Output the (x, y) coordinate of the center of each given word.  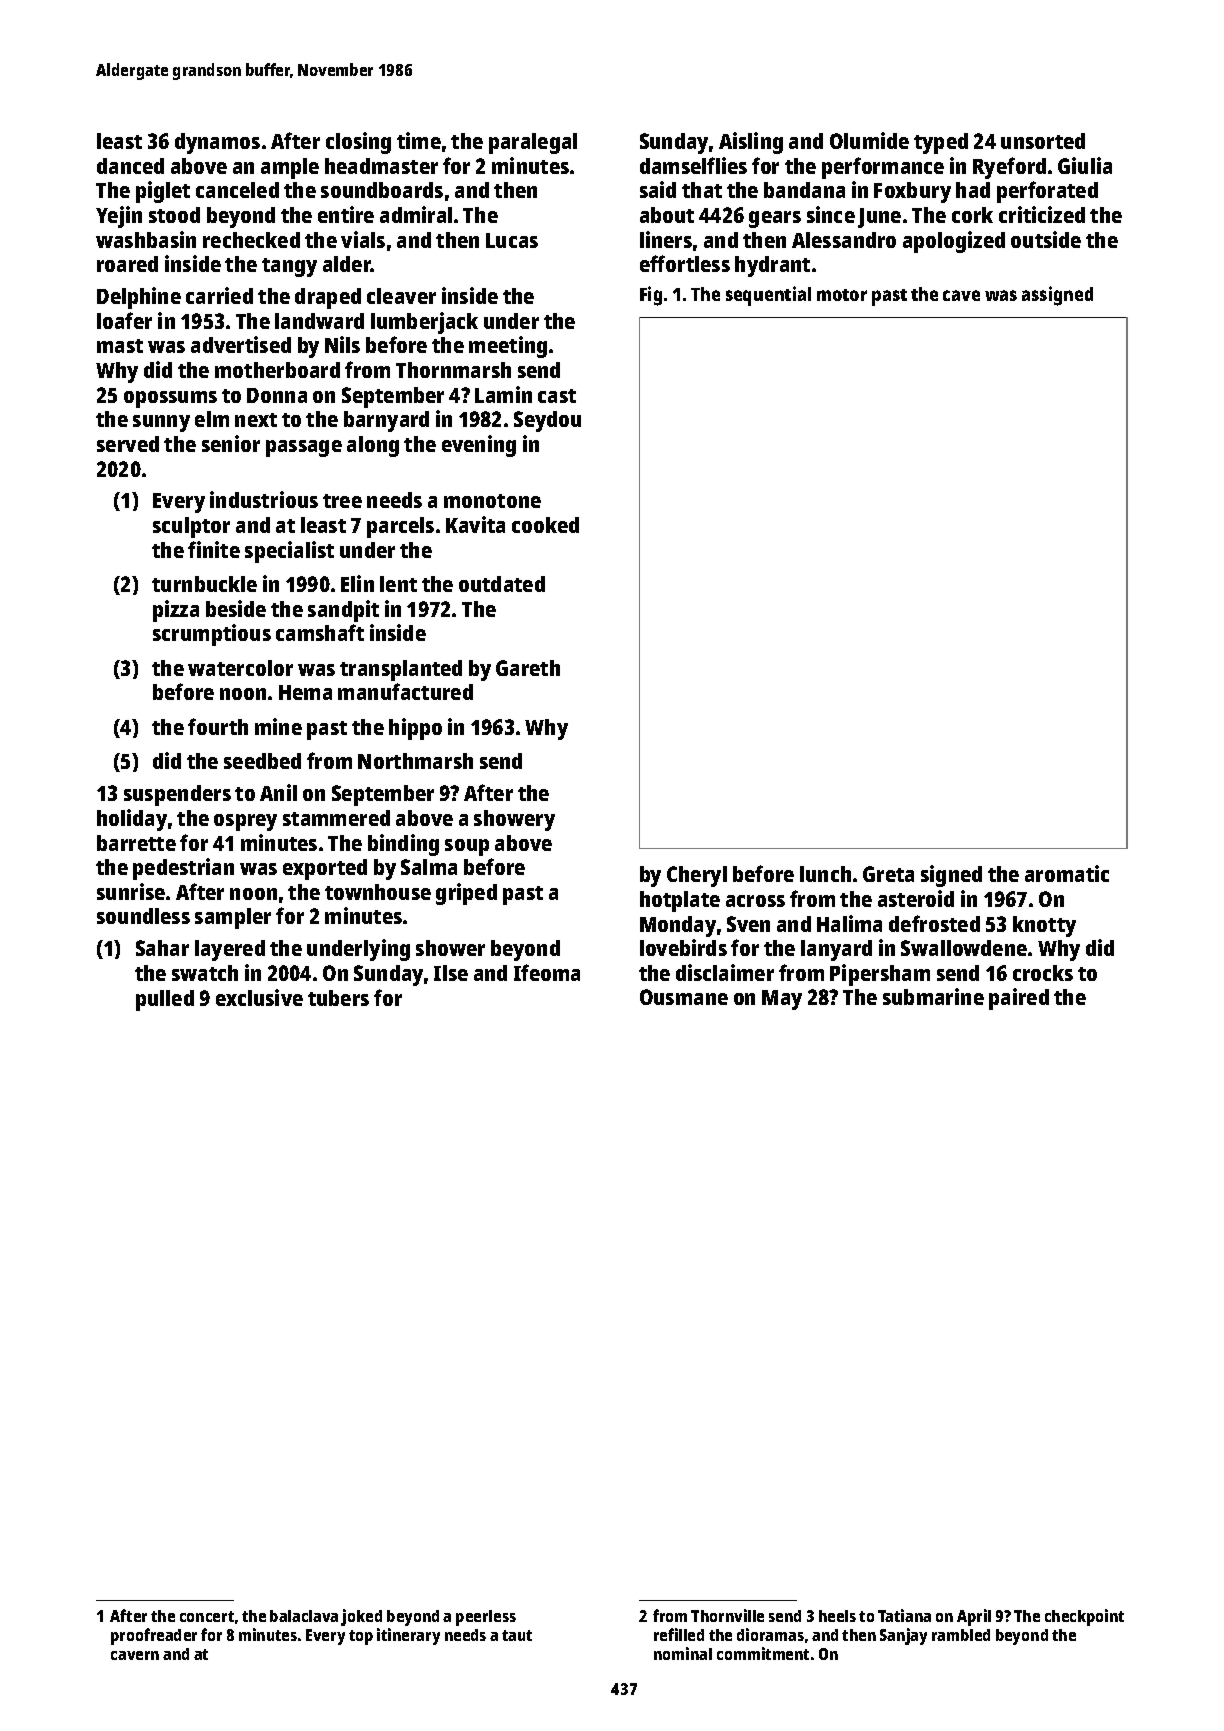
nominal (683, 1653)
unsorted (1043, 141)
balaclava (304, 1616)
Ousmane (684, 997)
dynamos (217, 143)
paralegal (533, 143)
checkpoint (1084, 1617)
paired (1019, 999)
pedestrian (183, 869)
